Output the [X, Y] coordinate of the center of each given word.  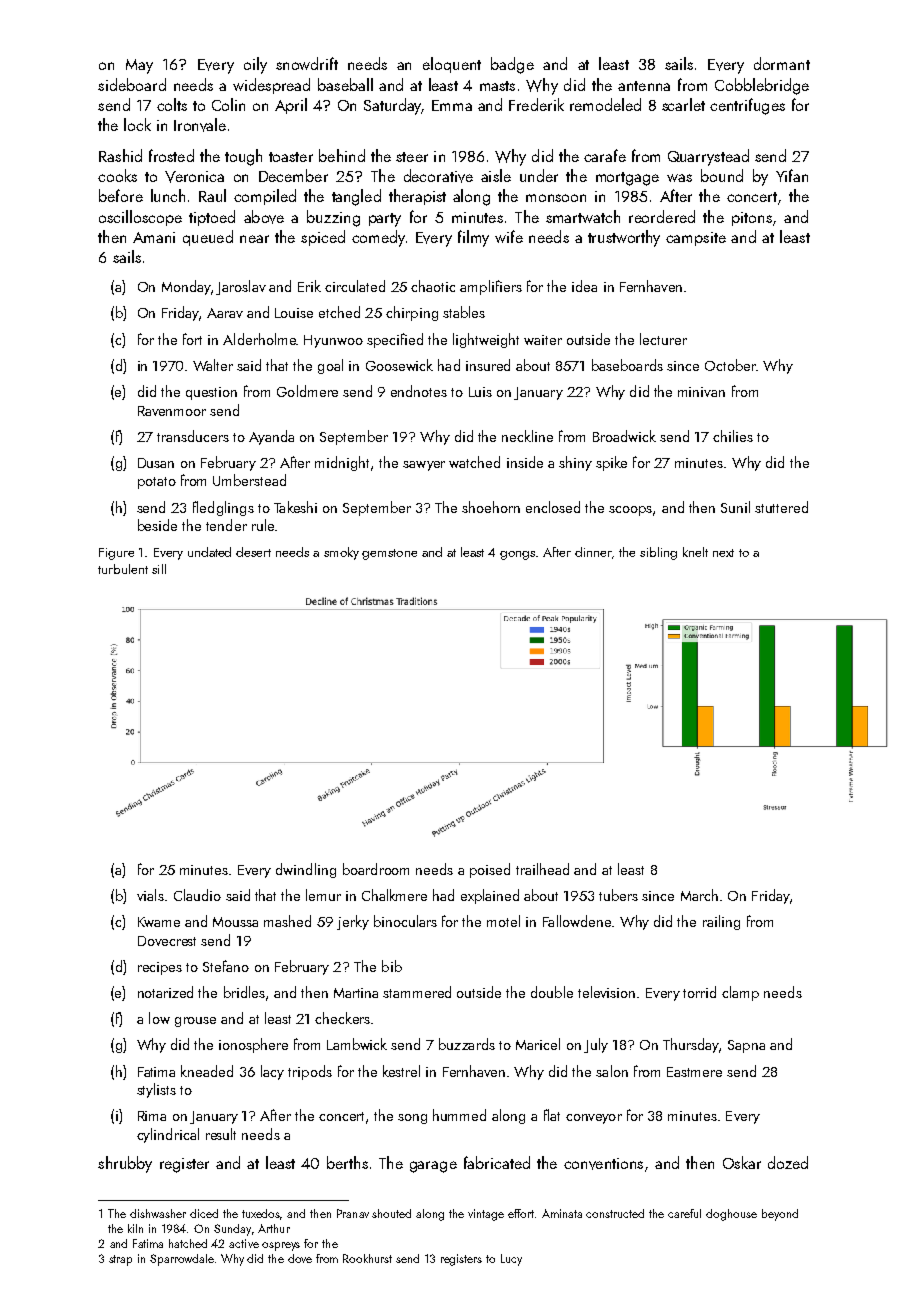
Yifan [792, 175]
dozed [788, 1162]
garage [433, 1167]
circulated [355, 286]
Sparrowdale [182, 1260]
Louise [294, 313]
